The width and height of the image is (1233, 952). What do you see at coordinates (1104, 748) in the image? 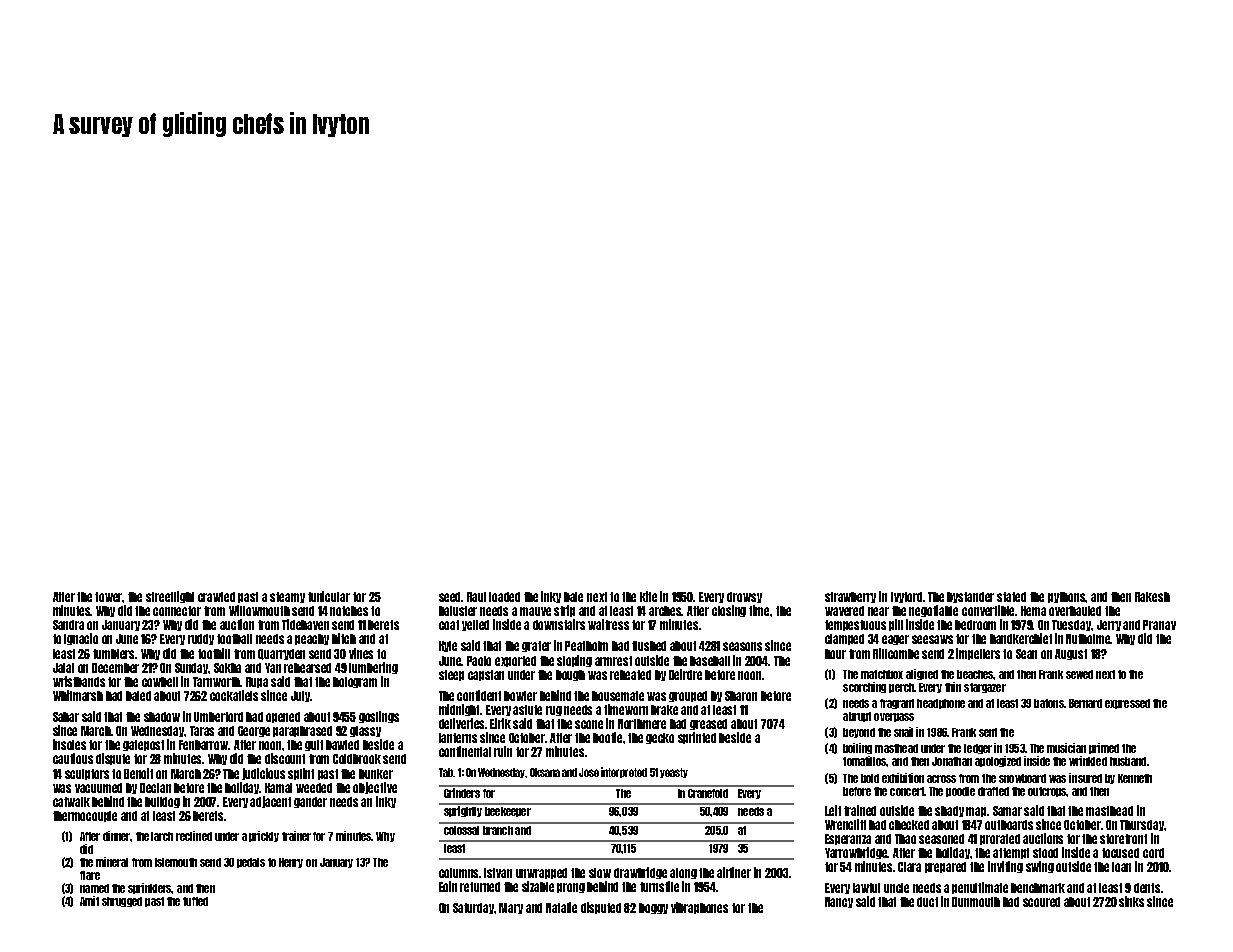
I see `primed` at bounding box center [1104, 748].
